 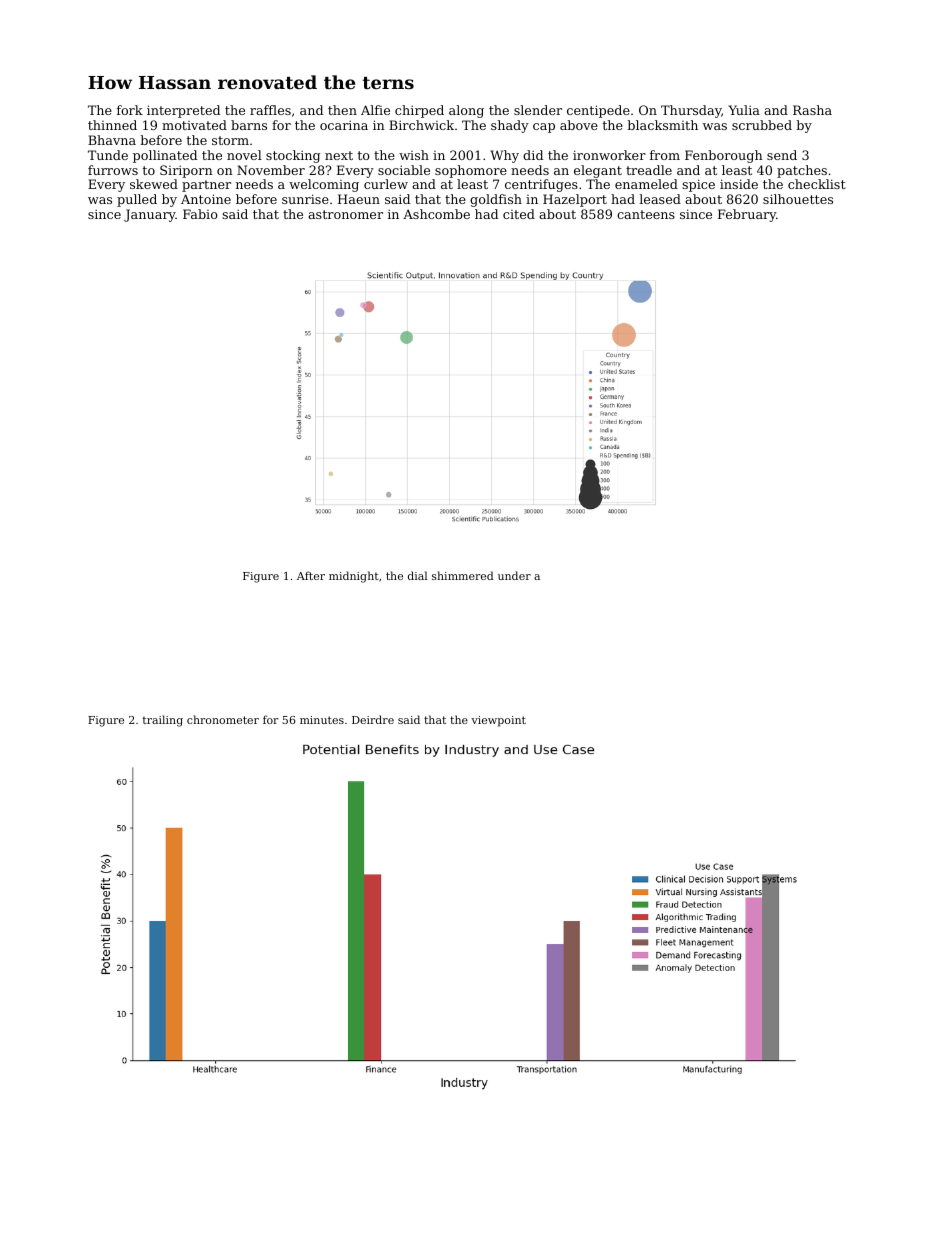 What do you see at coordinates (130, 110) in the screenshot?
I see `fork` at bounding box center [130, 110].
